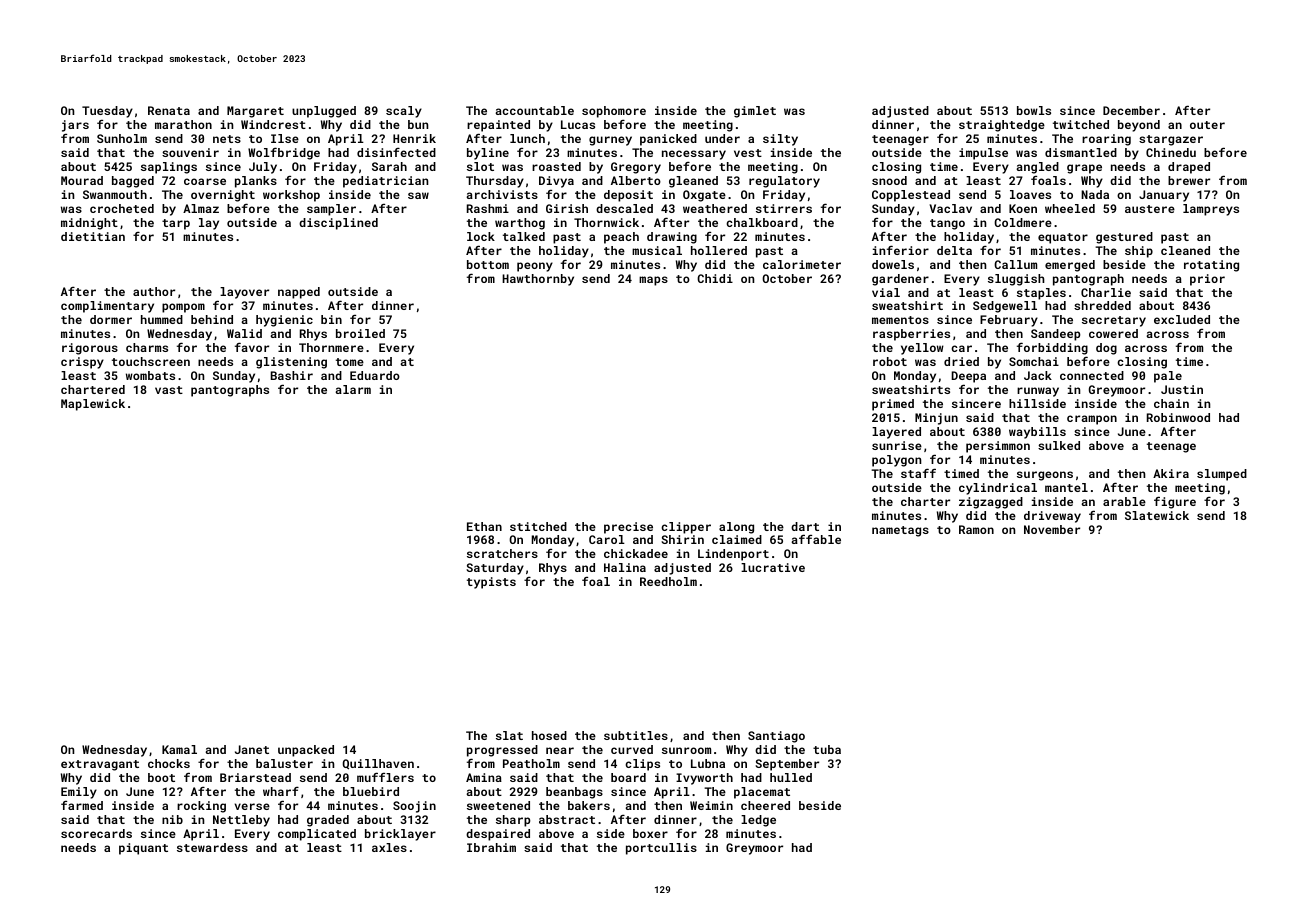  I want to click on primed, so click(893, 405).
